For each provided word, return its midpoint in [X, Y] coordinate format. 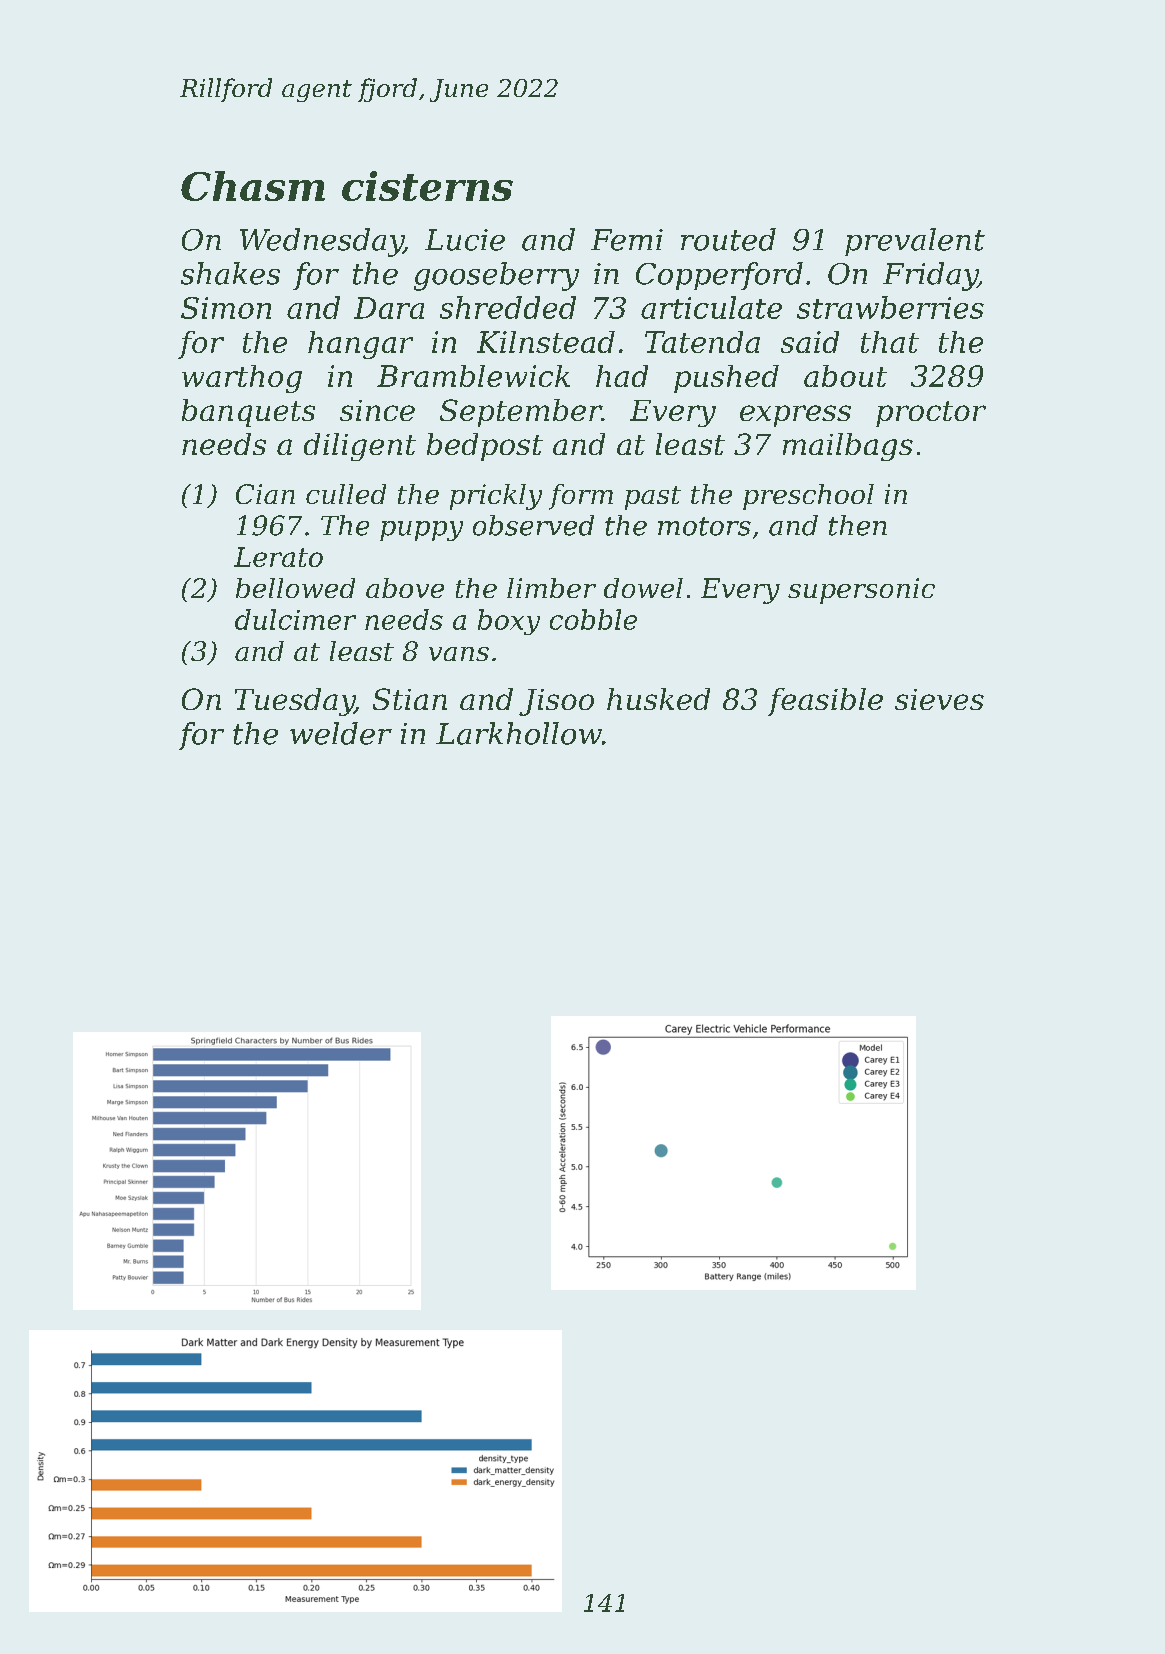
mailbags [848, 447]
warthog [242, 379]
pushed [726, 379]
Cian [265, 494]
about [845, 376]
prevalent [915, 242]
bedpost [485, 447]
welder [341, 733]
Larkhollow [519, 733]
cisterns [427, 186]
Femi [627, 240]
